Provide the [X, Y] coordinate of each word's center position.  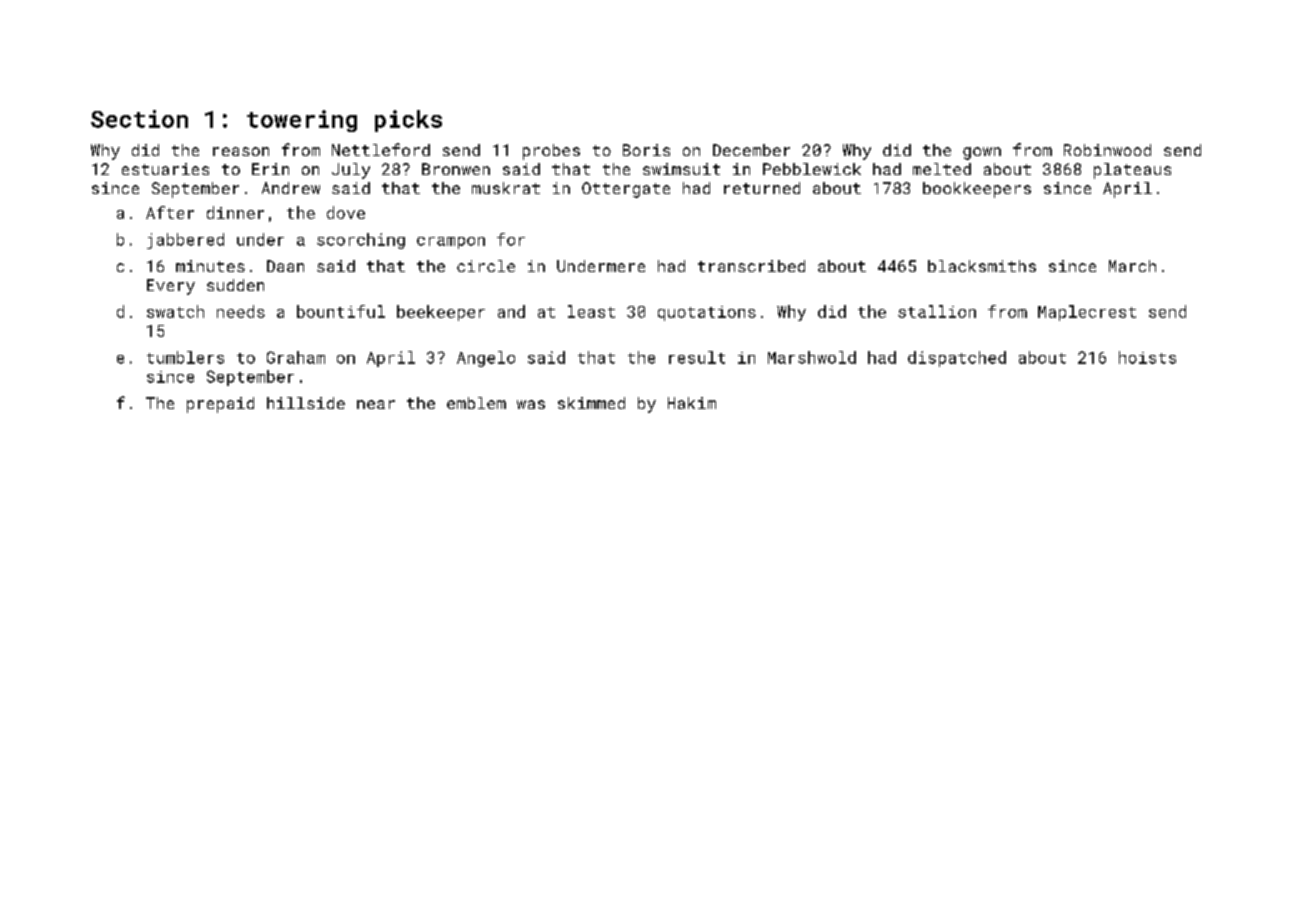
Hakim [692, 403]
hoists [1147, 357]
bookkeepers [977, 190]
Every [171, 287]
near [376, 404]
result [697, 357]
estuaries [165, 169]
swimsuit [681, 169]
